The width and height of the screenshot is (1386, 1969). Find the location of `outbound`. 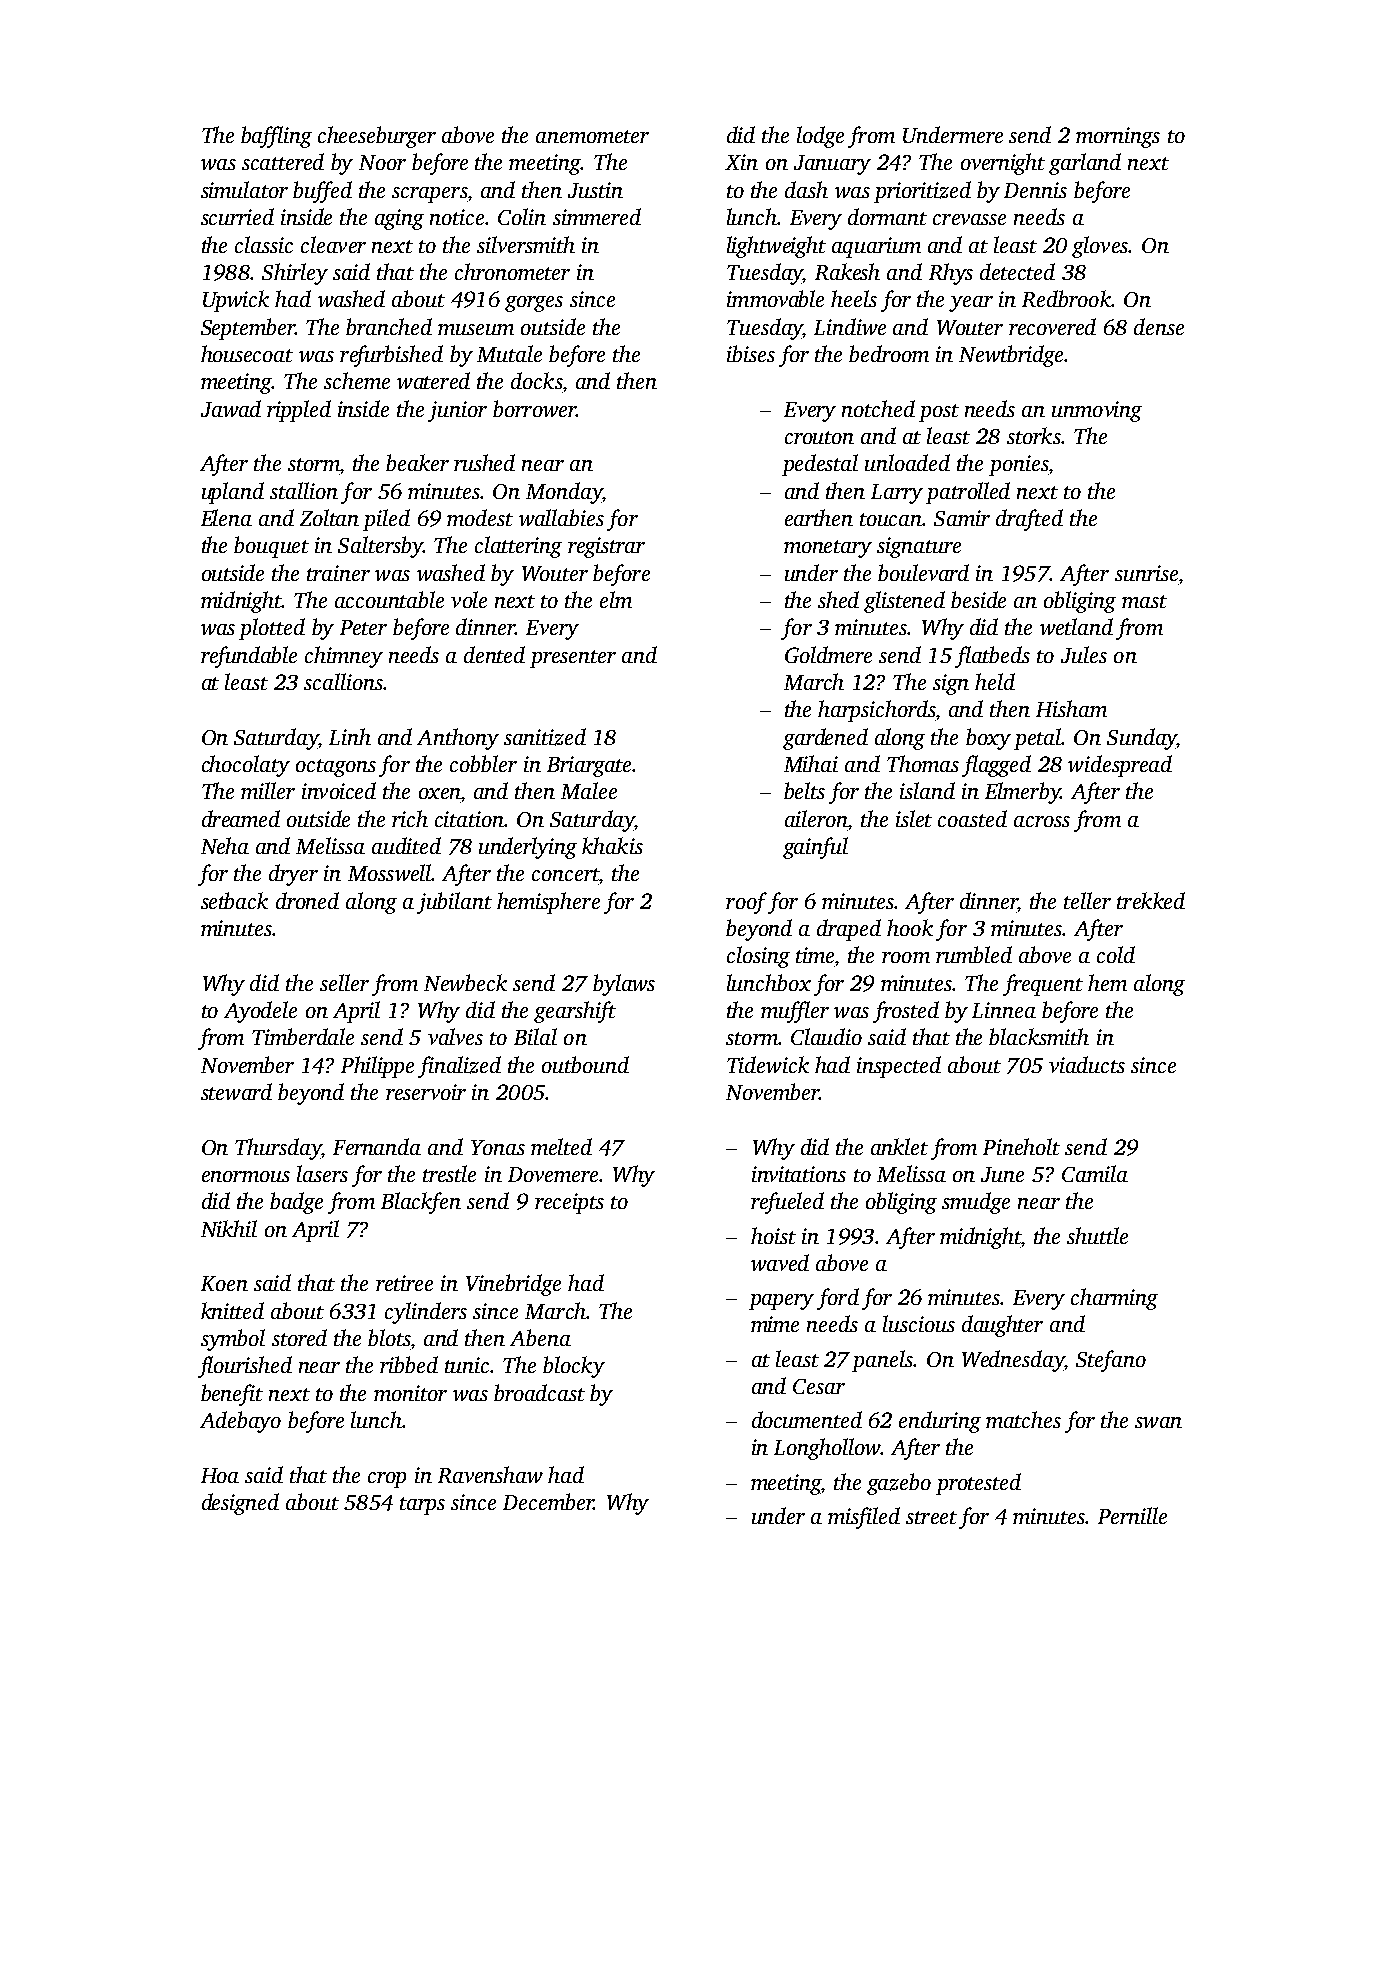

outbound is located at coordinates (585, 1064).
